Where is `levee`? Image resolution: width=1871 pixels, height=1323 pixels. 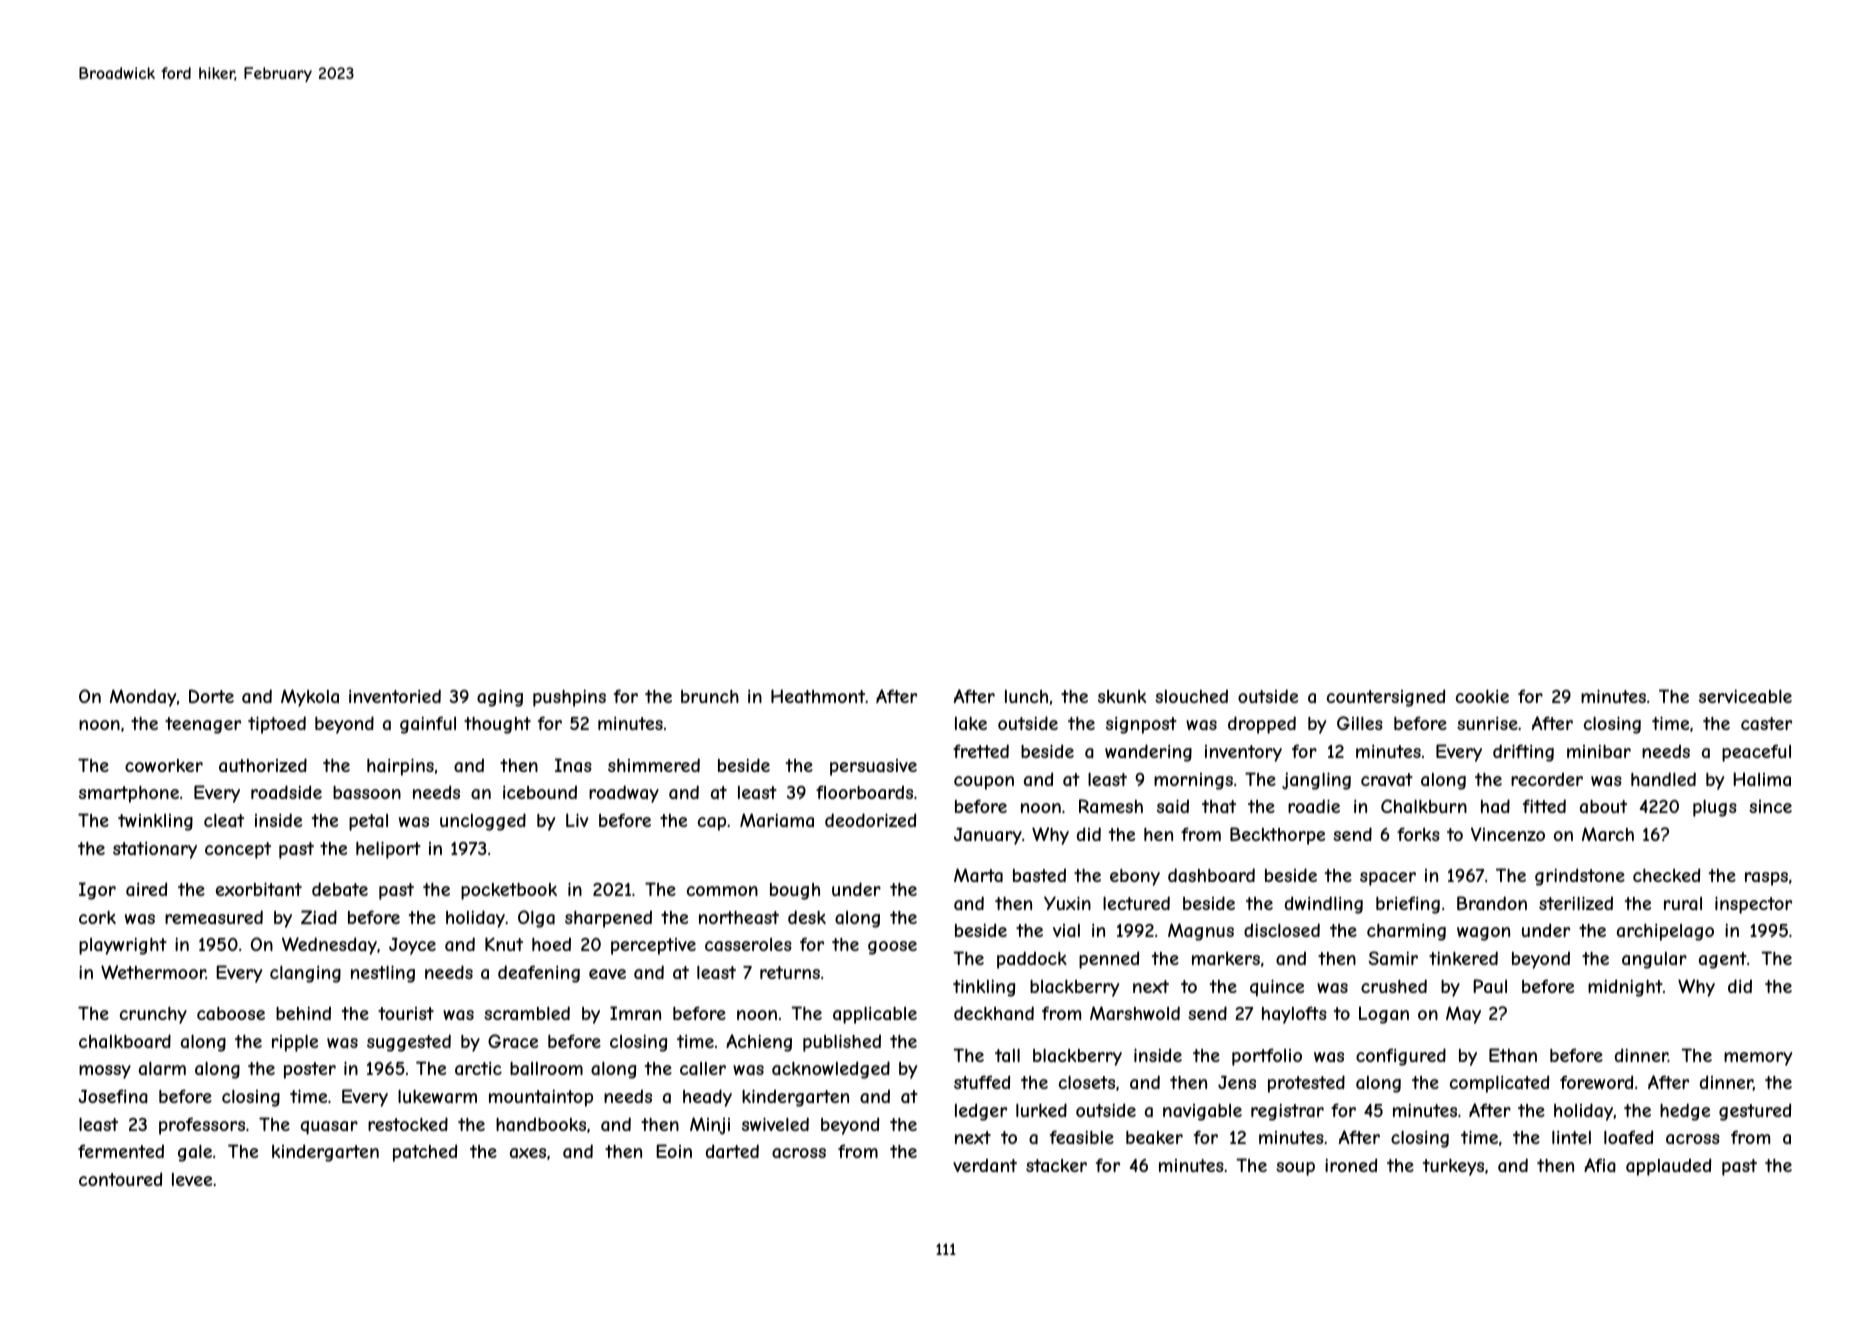
levee is located at coordinates (192, 1179).
